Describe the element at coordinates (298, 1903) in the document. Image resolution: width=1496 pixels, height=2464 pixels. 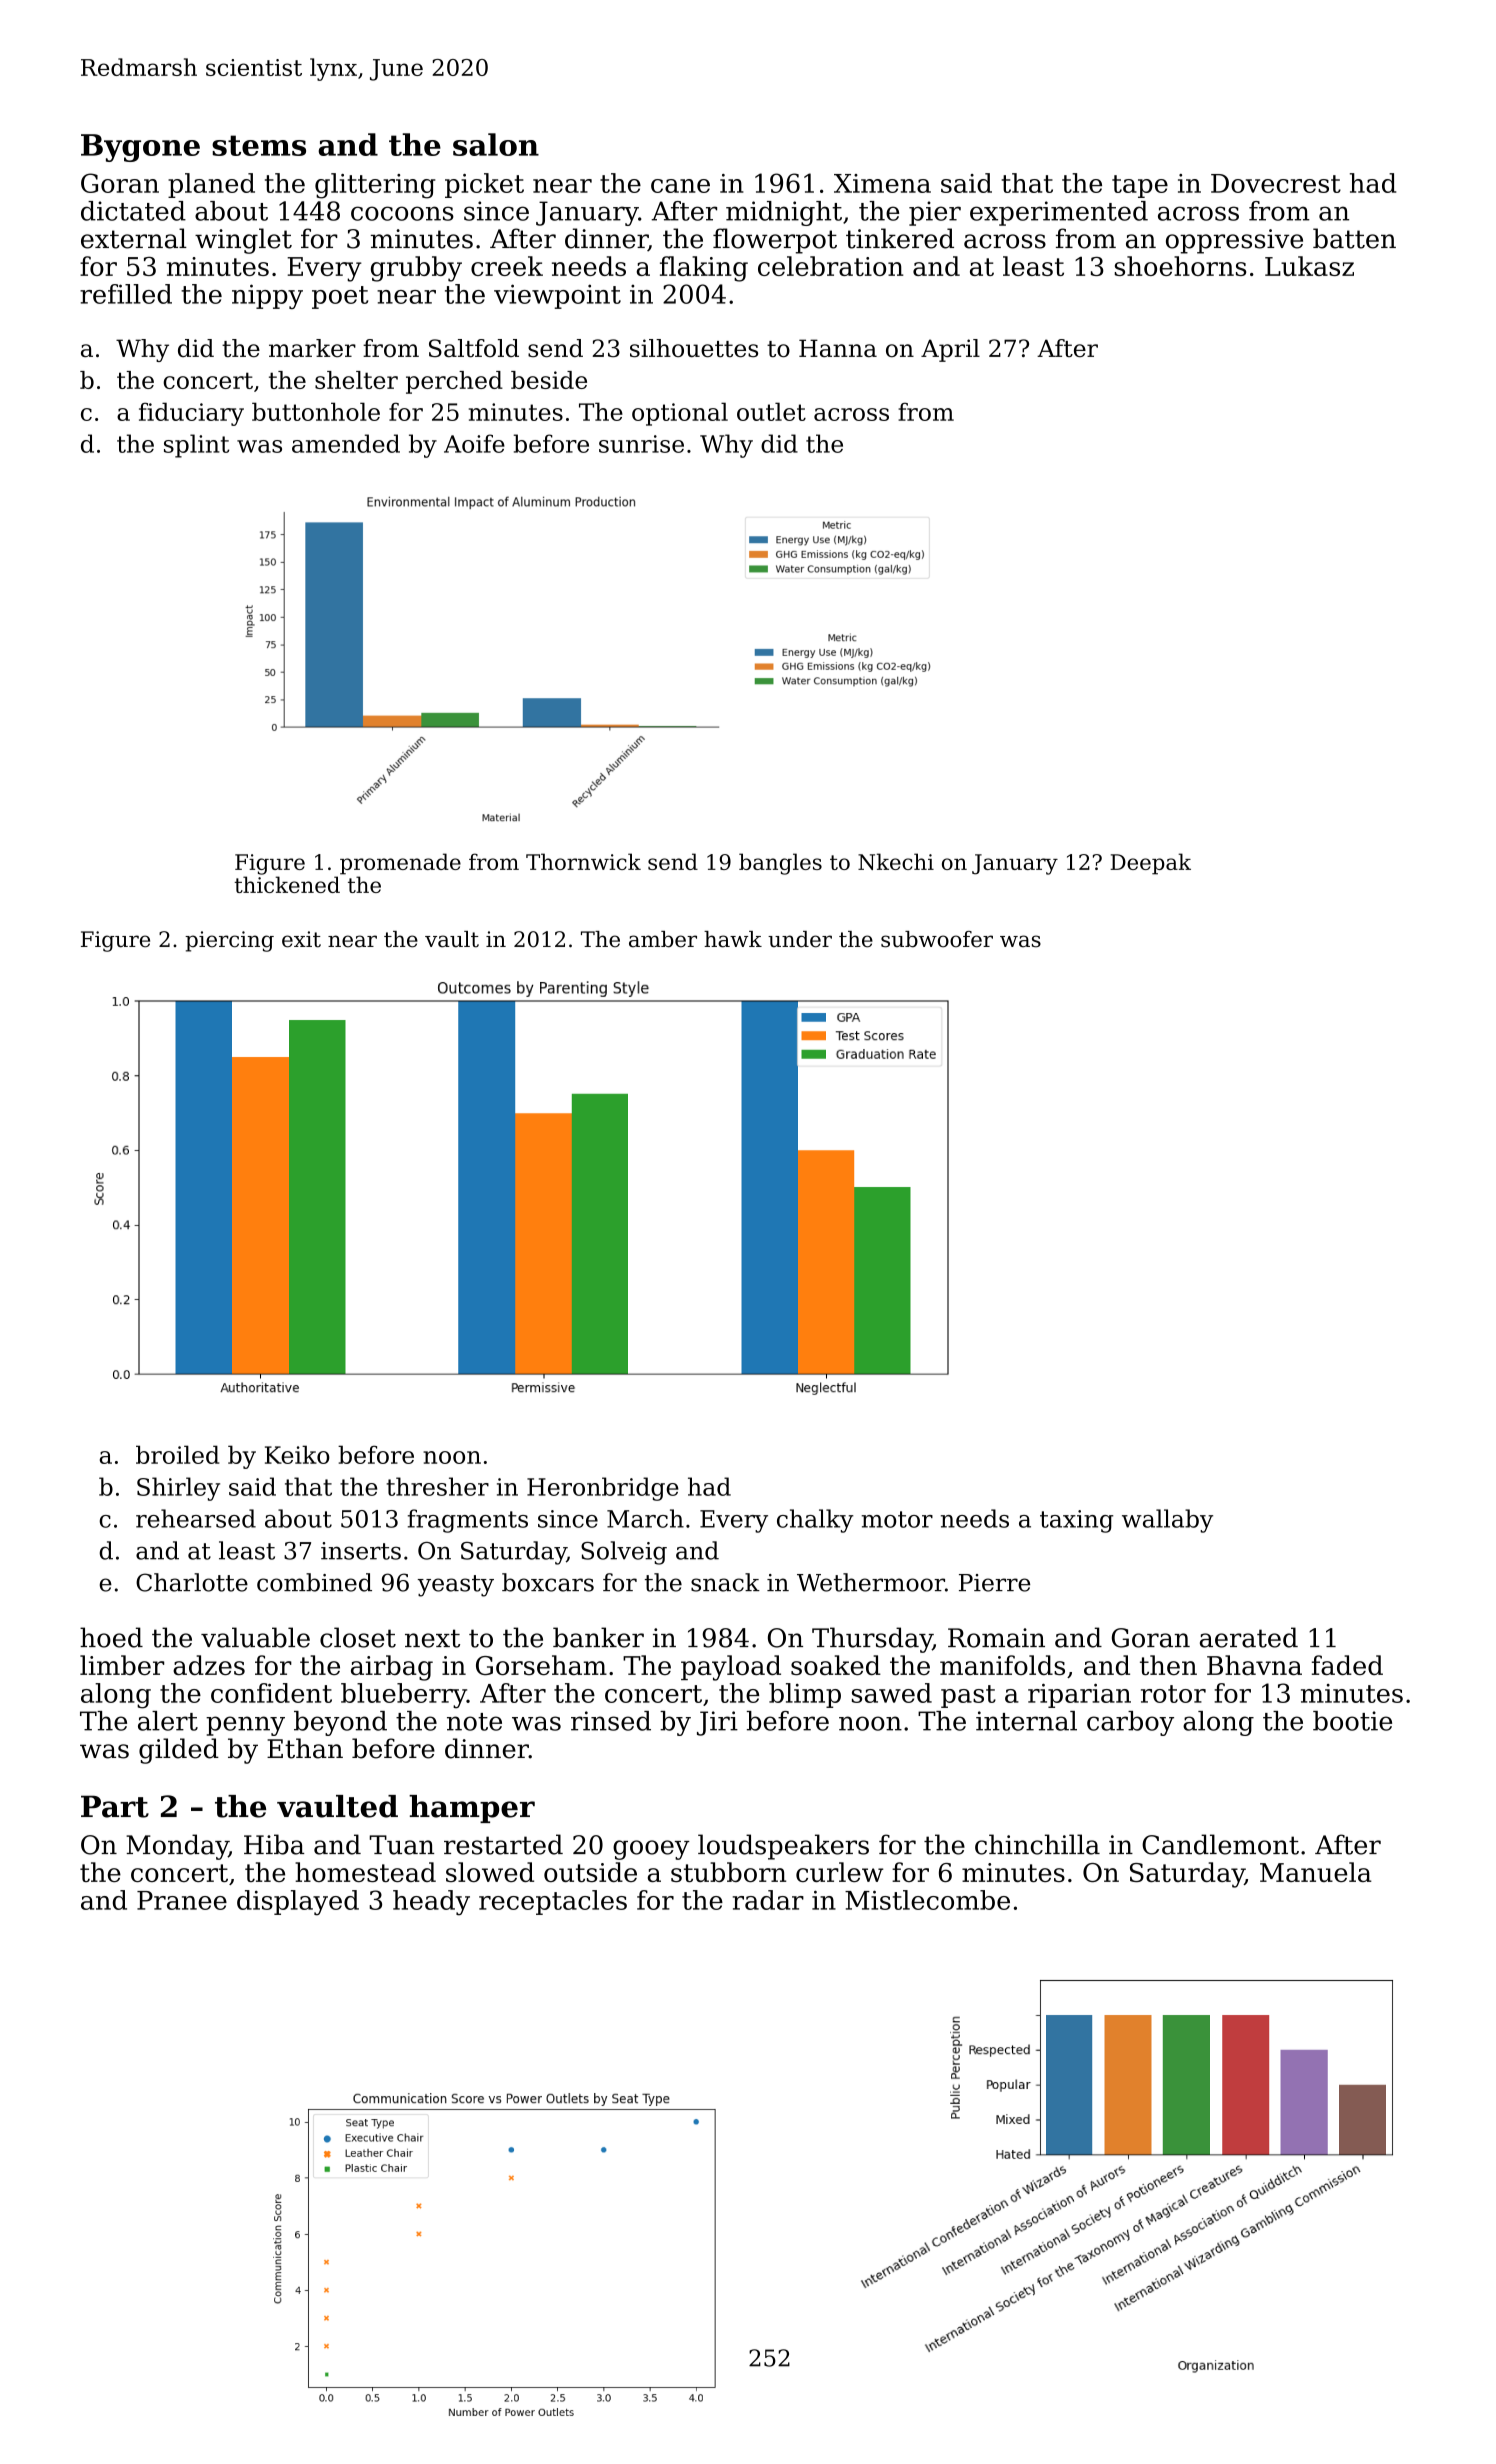
I see `displayed` at that location.
